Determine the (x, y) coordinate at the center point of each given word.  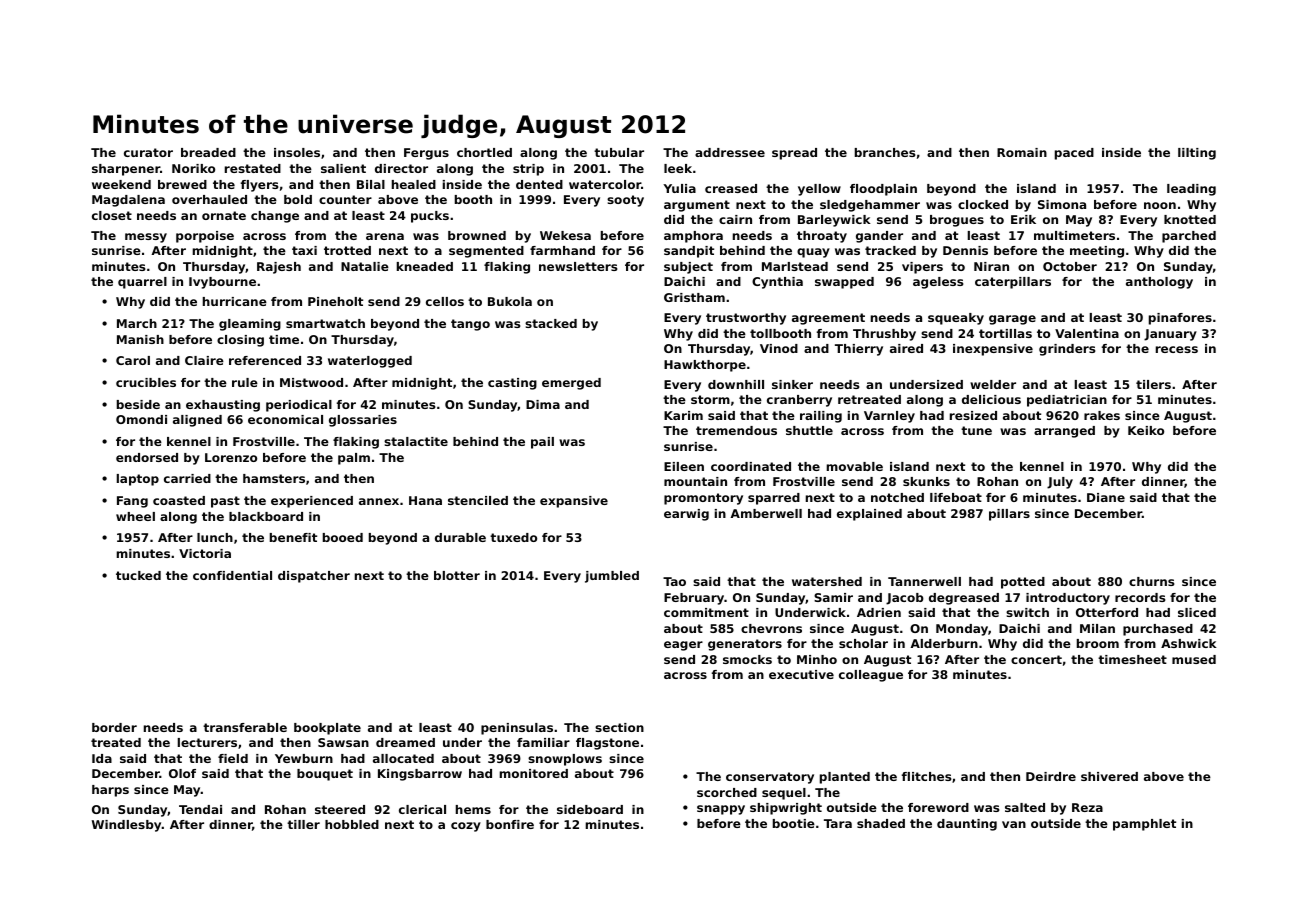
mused (1194, 659)
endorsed (147, 457)
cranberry (799, 401)
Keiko (1146, 430)
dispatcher (314, 577)
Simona (1062, 204)
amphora (693, 237)
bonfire (510, 824)
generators (745, 645)
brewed (182, 184)
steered (340, 809)
